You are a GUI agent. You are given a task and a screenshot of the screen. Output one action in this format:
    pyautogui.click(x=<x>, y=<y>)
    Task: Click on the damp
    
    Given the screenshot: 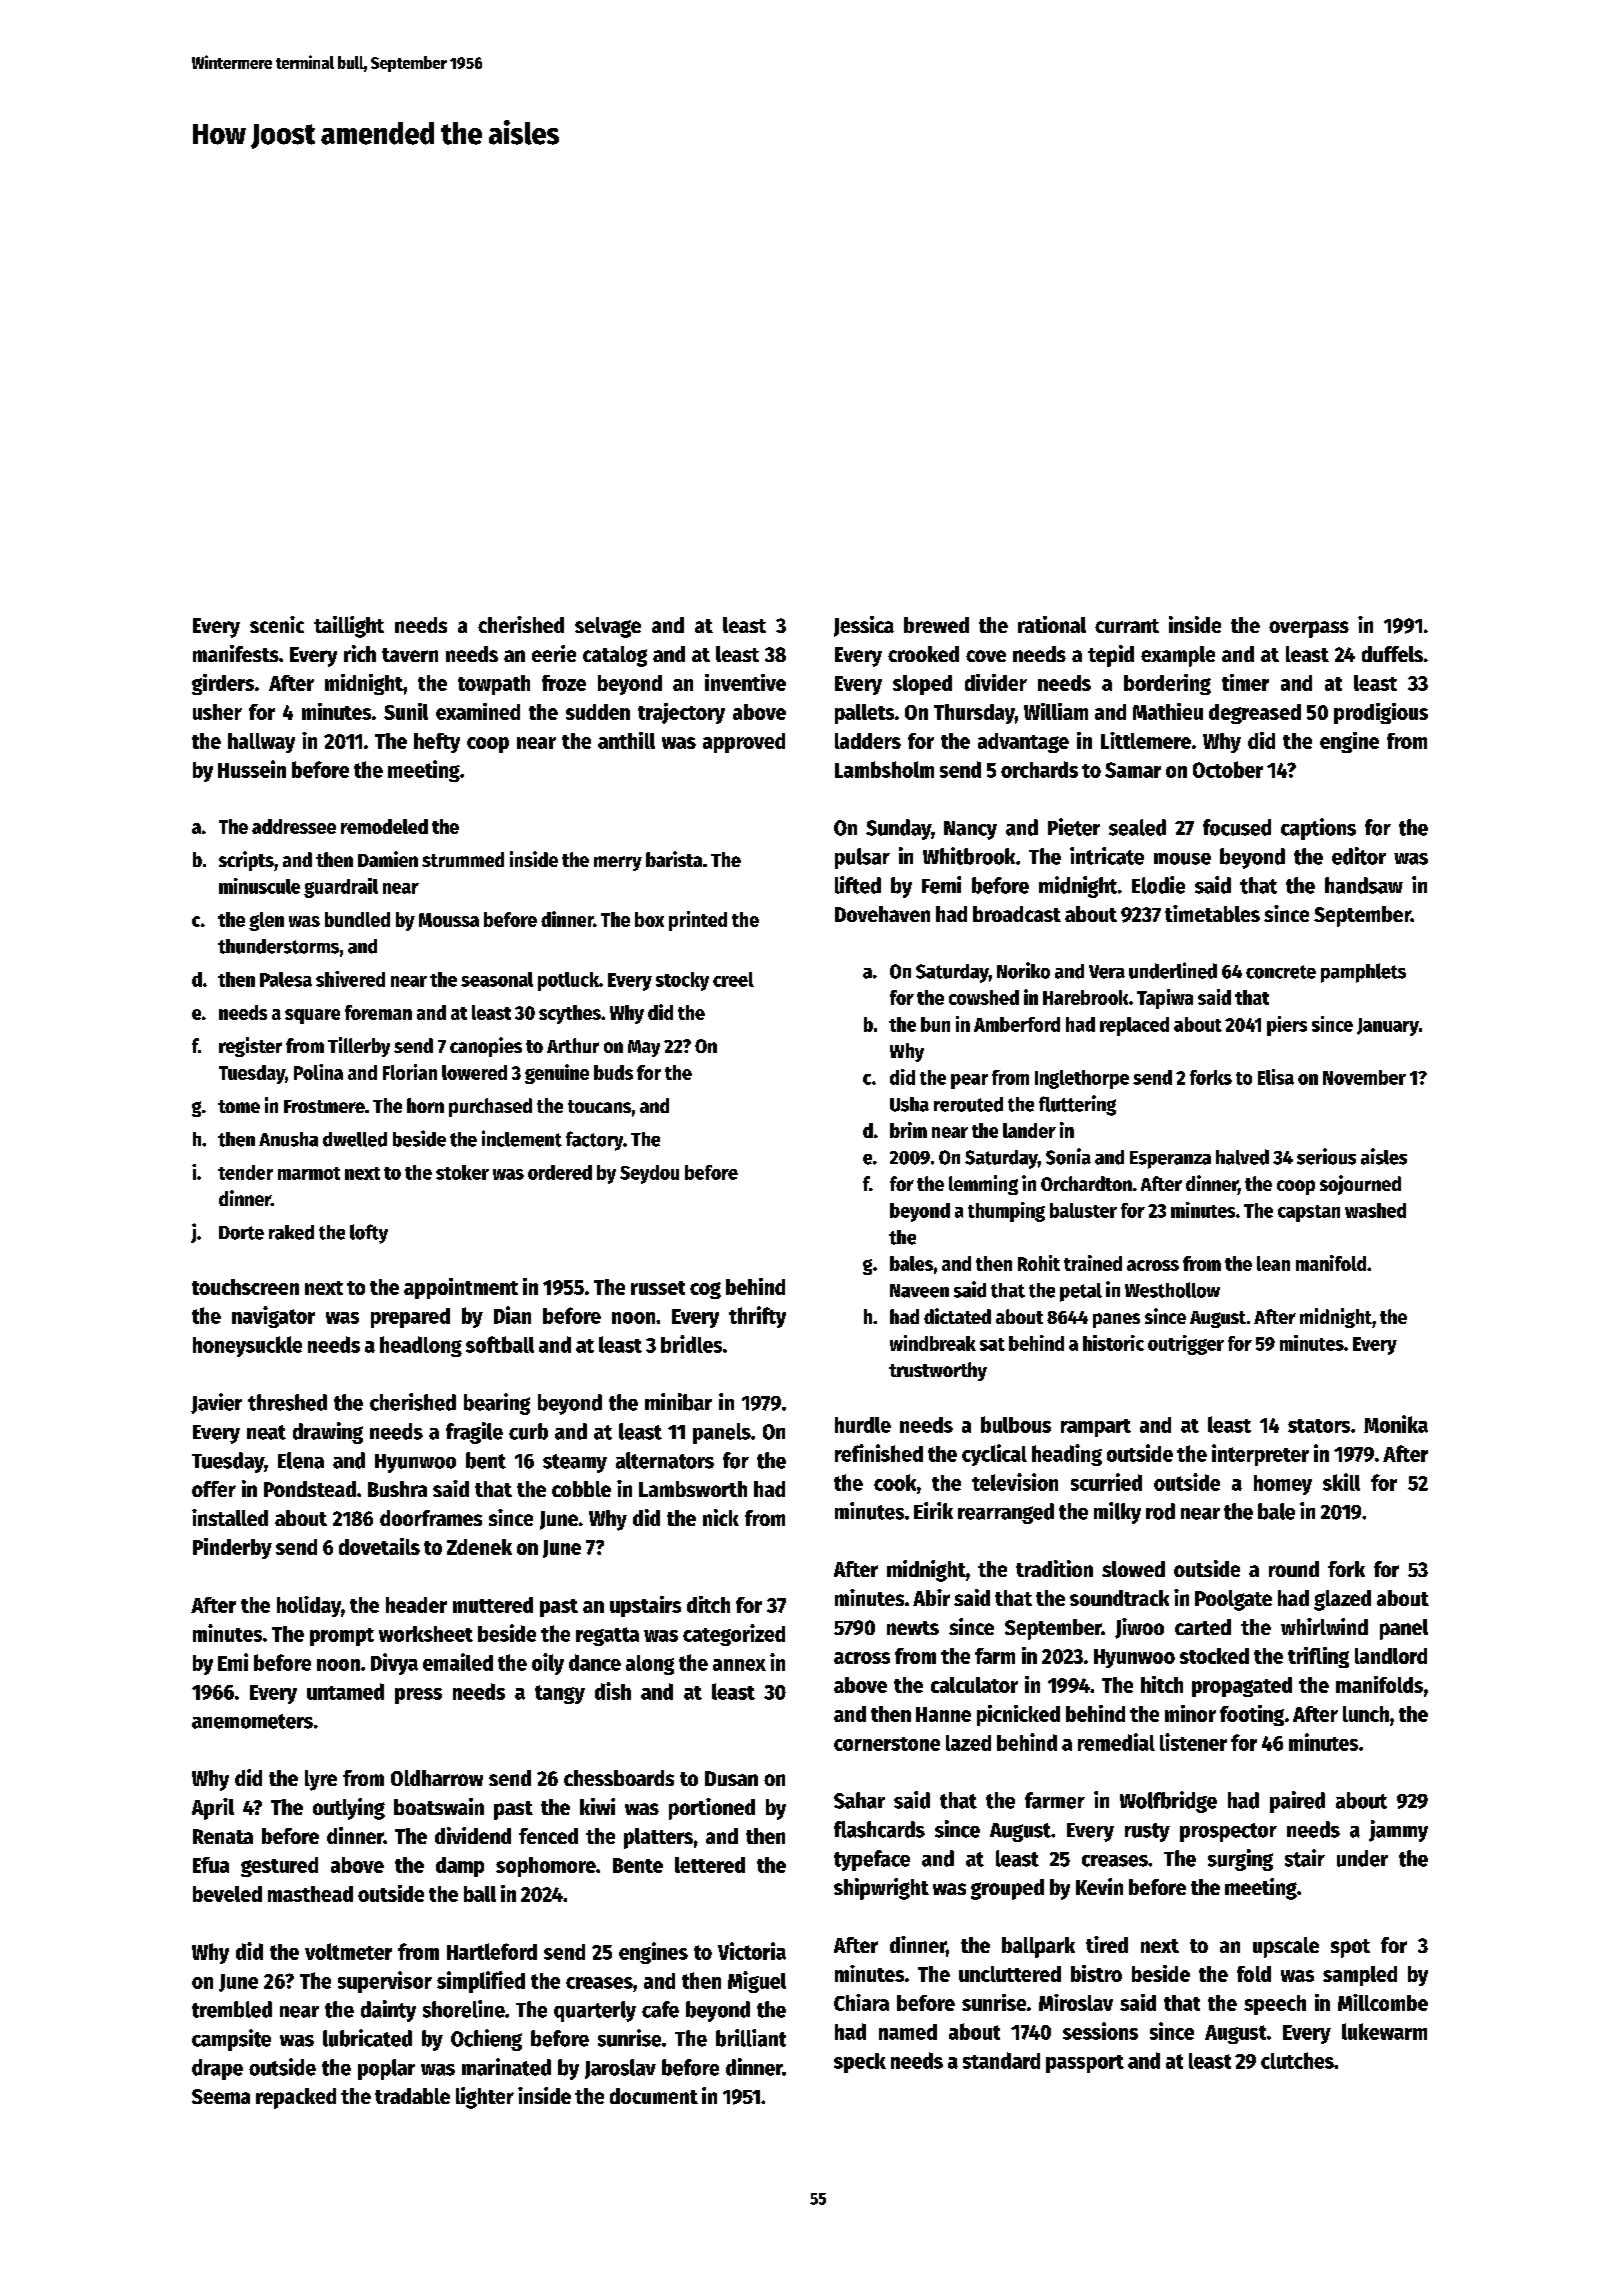 What is the action you would take?
    pyautogui.click(x=460, y=1867)
